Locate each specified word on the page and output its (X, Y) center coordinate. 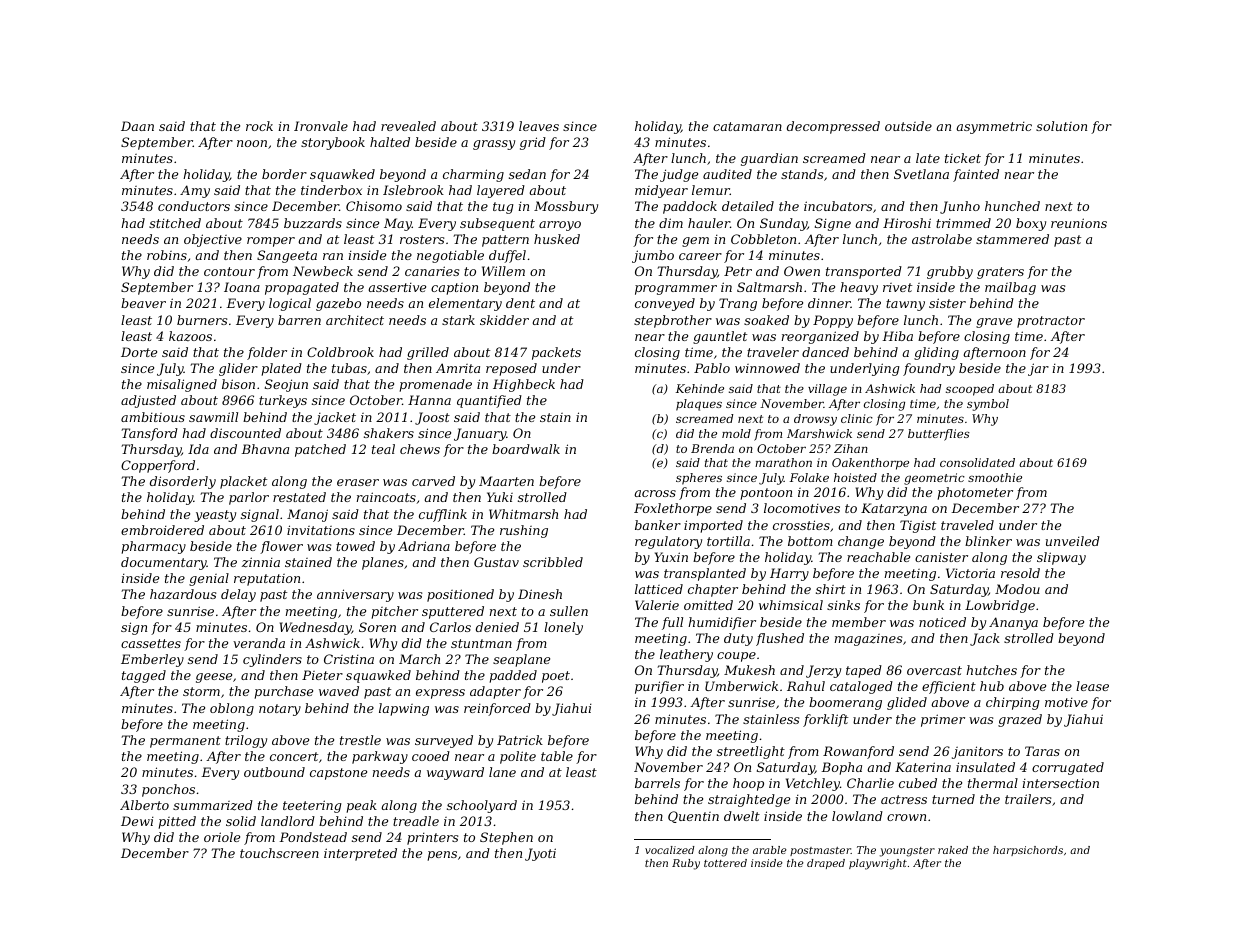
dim (671, 223)
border (284, 174)
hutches (991, 670)
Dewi (137, 821)
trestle (360, 740)
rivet (897, 287)
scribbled (553, 562)
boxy (1031, 224)
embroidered (162, 530)
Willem (503, 271)
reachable (878, 557)
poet (556, 677)
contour (229, 271)
